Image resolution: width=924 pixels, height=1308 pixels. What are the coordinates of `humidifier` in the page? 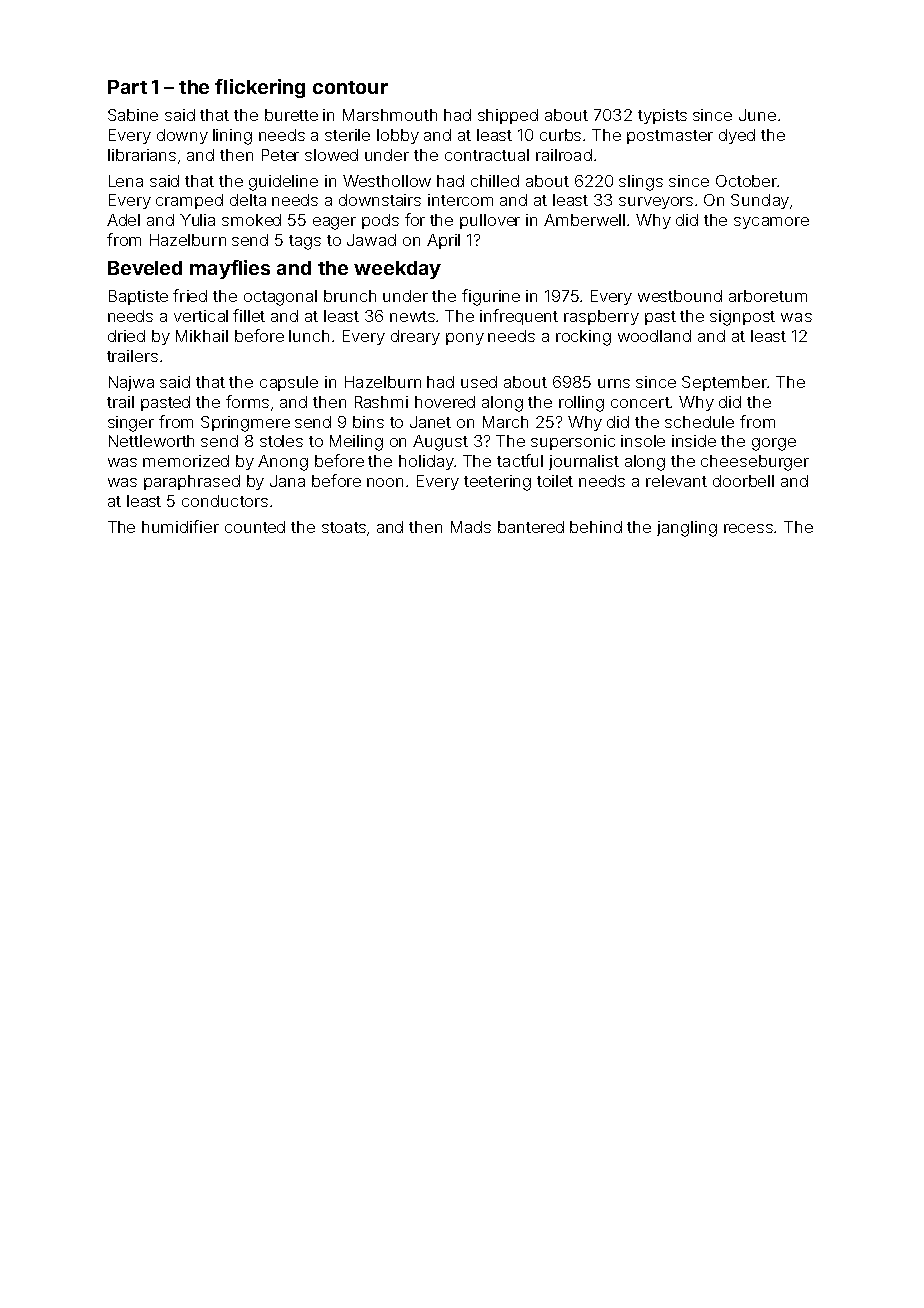 It's located at (180, 526).
